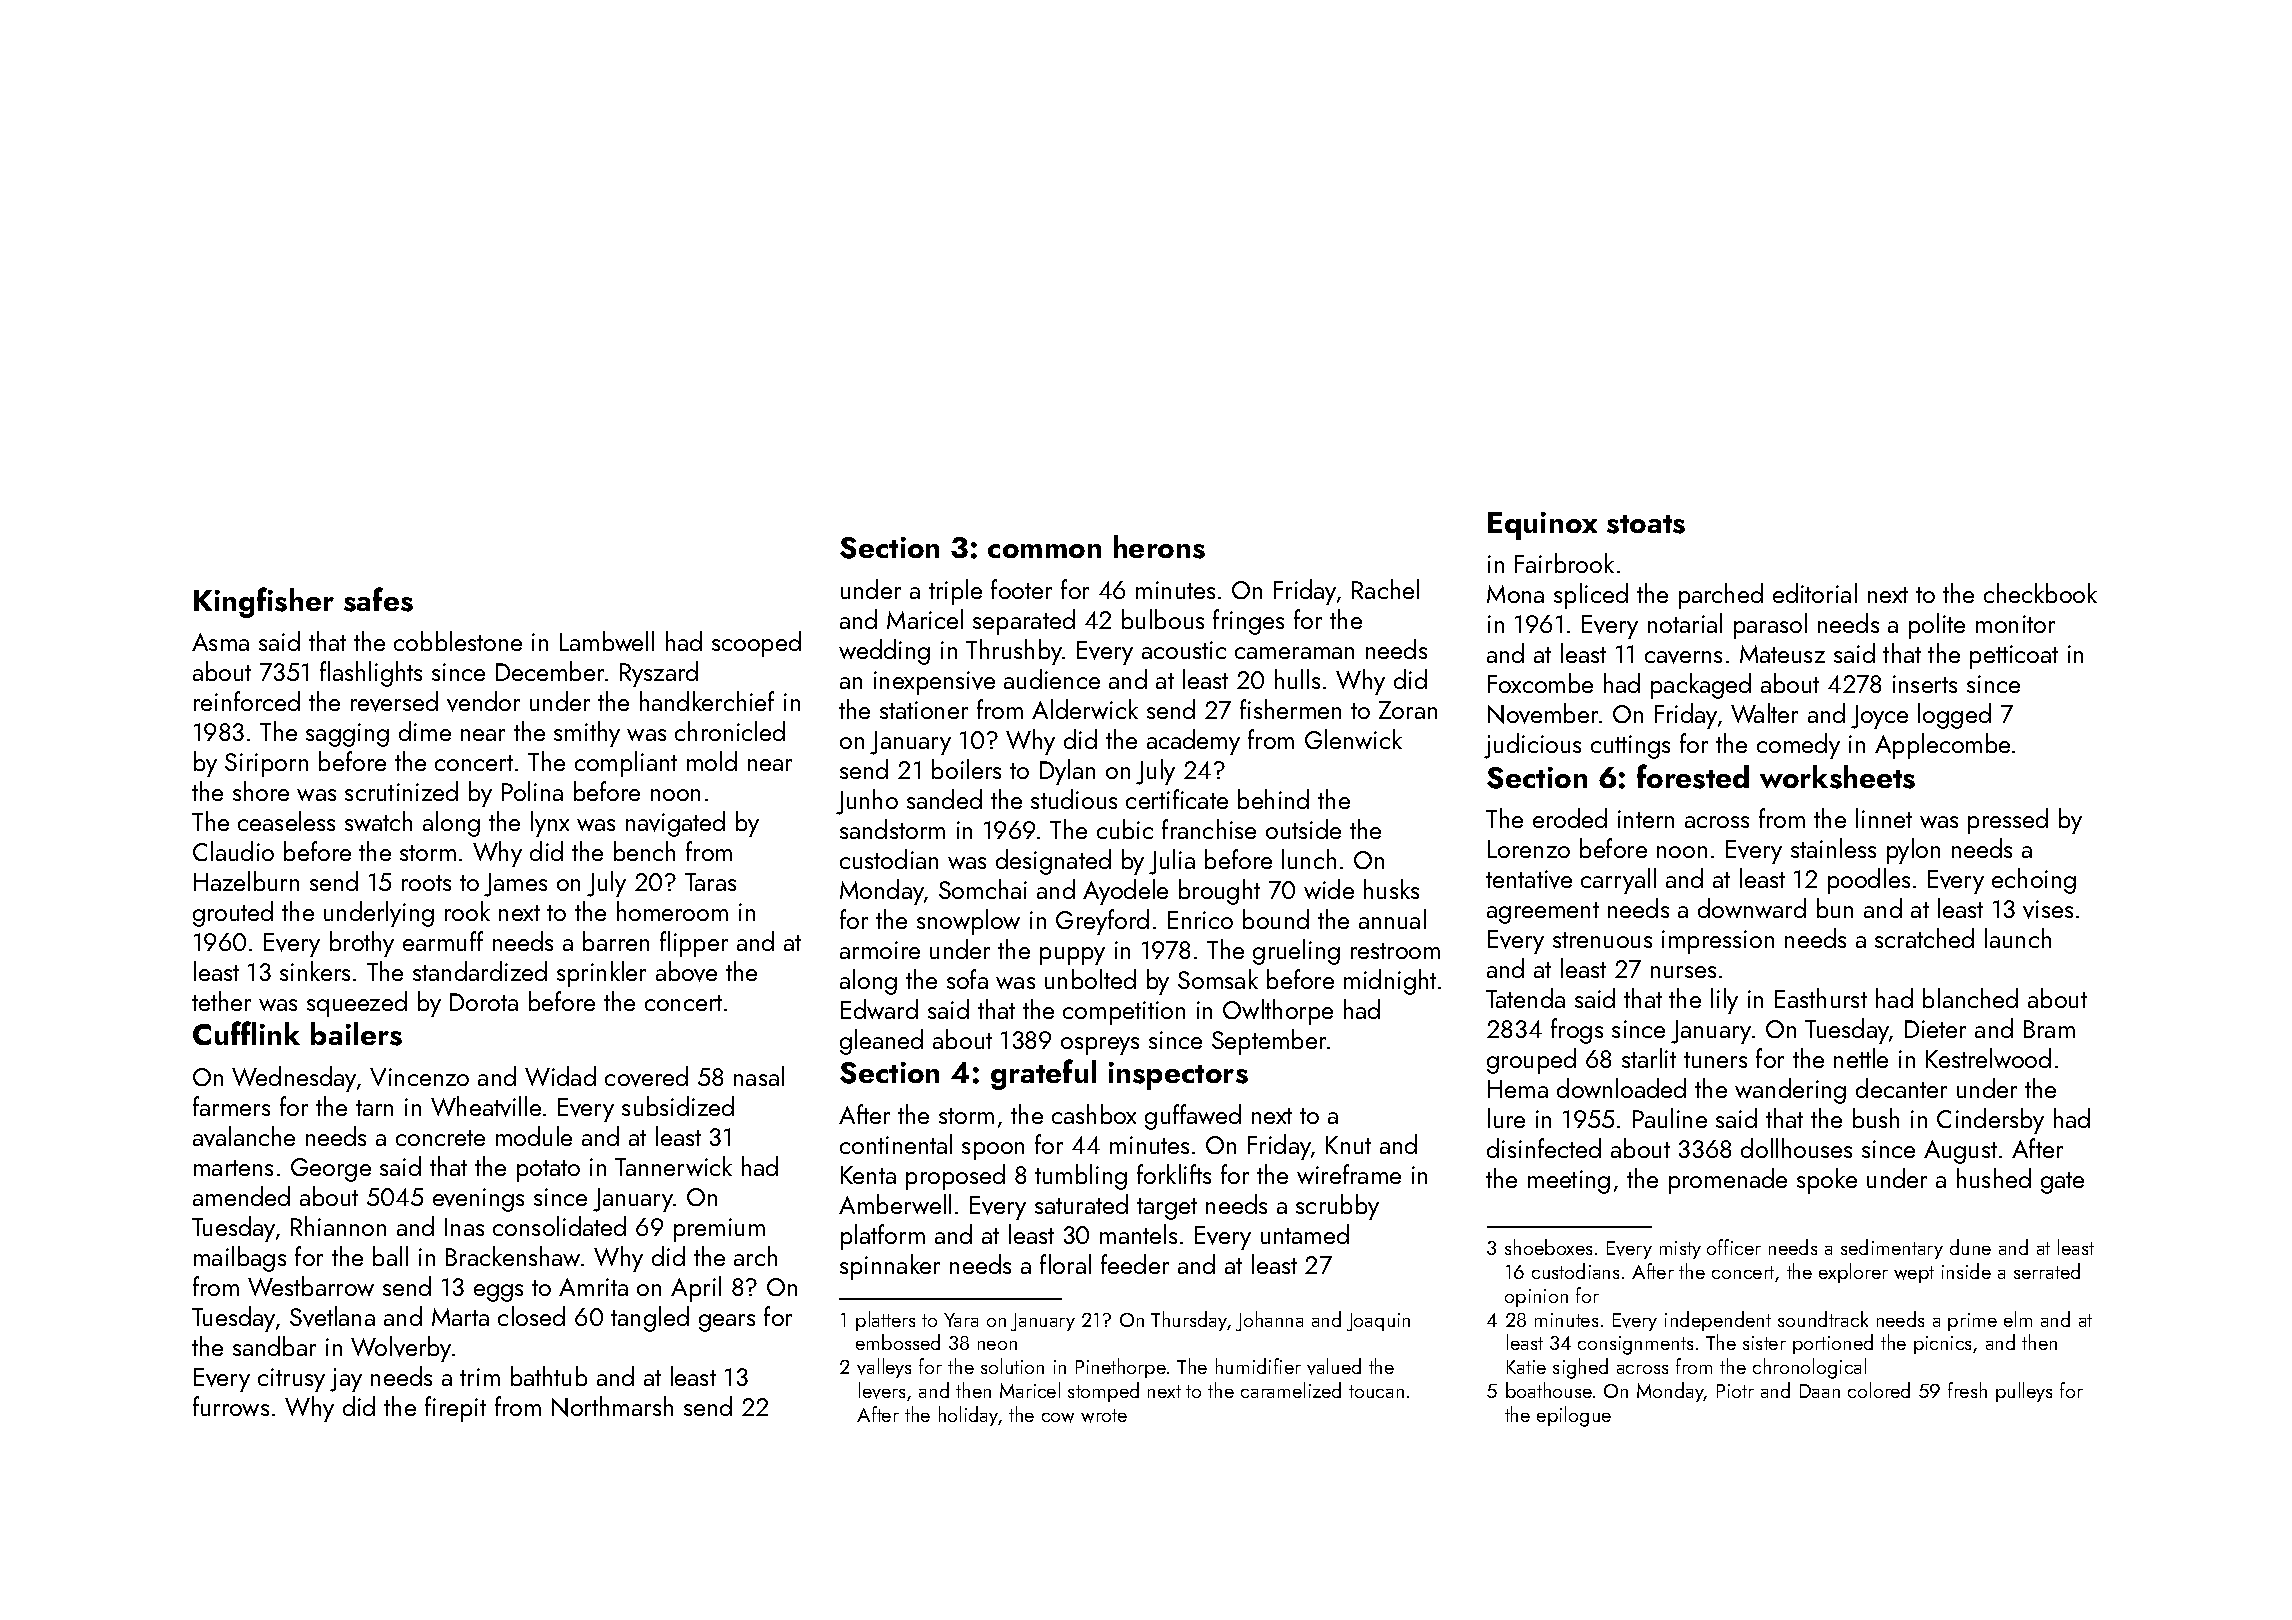  What do you see at coordinates (1193, 1117) in the image?
I see `guffawed` at bounding box center [1193, 1117].
